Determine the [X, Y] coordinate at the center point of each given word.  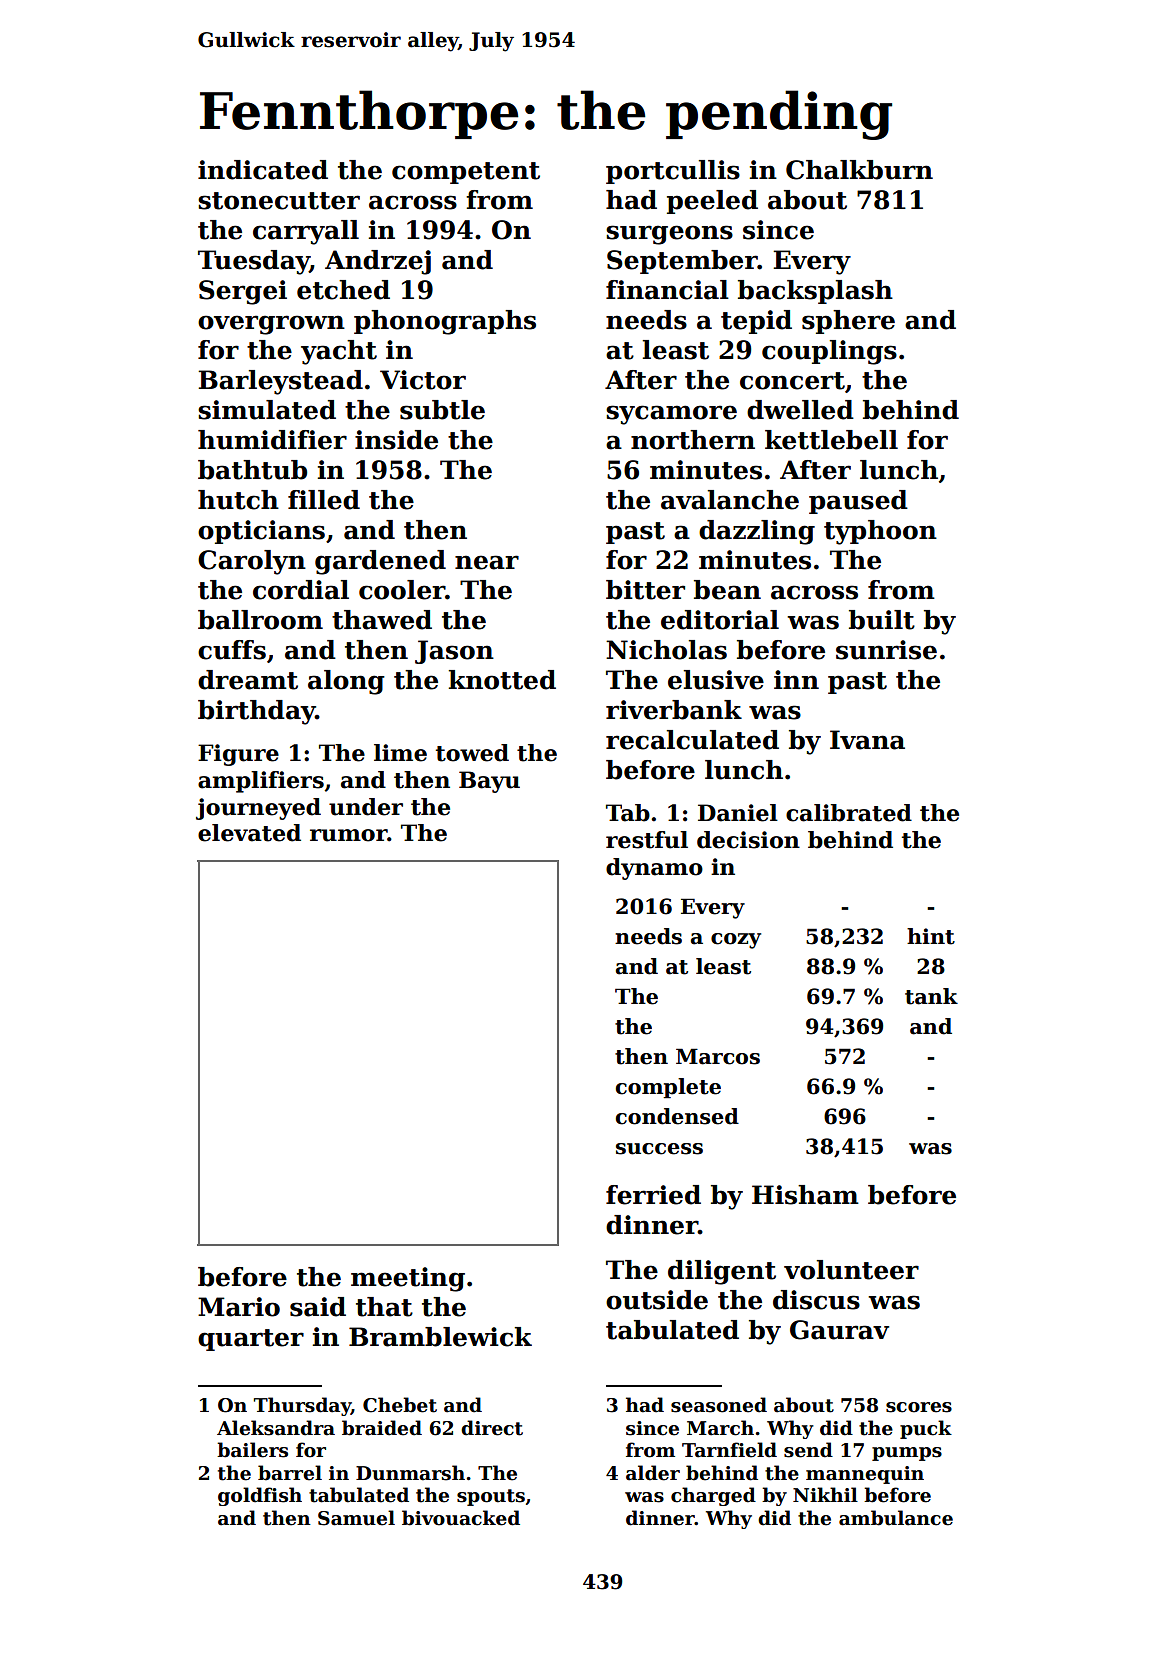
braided [382, 1428]
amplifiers [261, 782]
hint [931, 936]
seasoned [719, 1405]
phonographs [445, 322]
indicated [263, 170]
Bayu [489, 782]
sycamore [671, 415]
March [720, 1428]
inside [396, 440]
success [659, 1149]
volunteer [851, 1270]
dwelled [800, 410]
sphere [848, 322]
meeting [408, 1279]
